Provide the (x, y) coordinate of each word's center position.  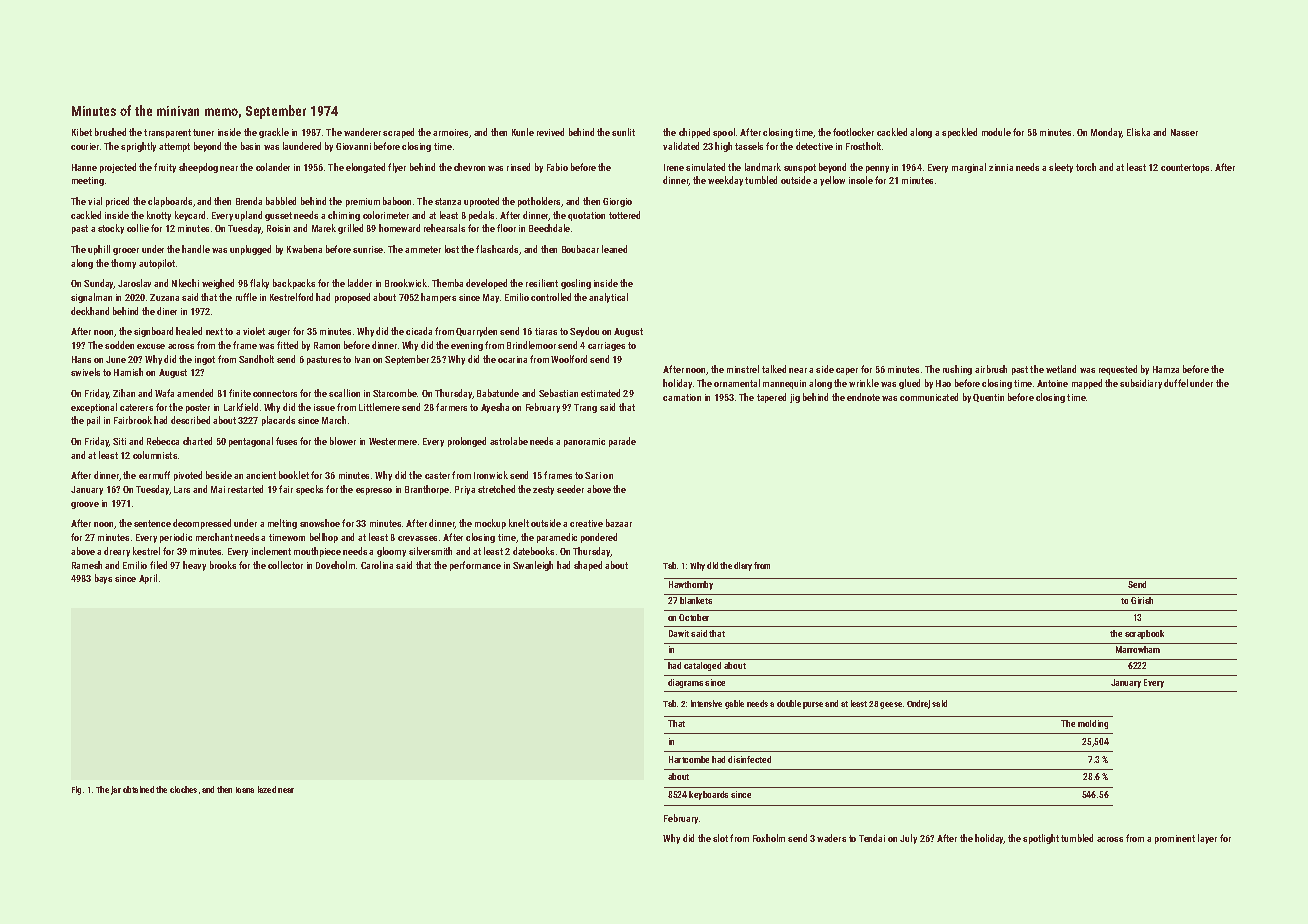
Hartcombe (689, 759)
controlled (551, 297)
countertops (1185, 168)
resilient (542, 283)
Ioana (245, 790)
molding (1093, 724)
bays (103, 579)
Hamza (1166, 369)
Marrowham (1138, 649)
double (789, 703)
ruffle (246, 297)
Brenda (249, 201)
